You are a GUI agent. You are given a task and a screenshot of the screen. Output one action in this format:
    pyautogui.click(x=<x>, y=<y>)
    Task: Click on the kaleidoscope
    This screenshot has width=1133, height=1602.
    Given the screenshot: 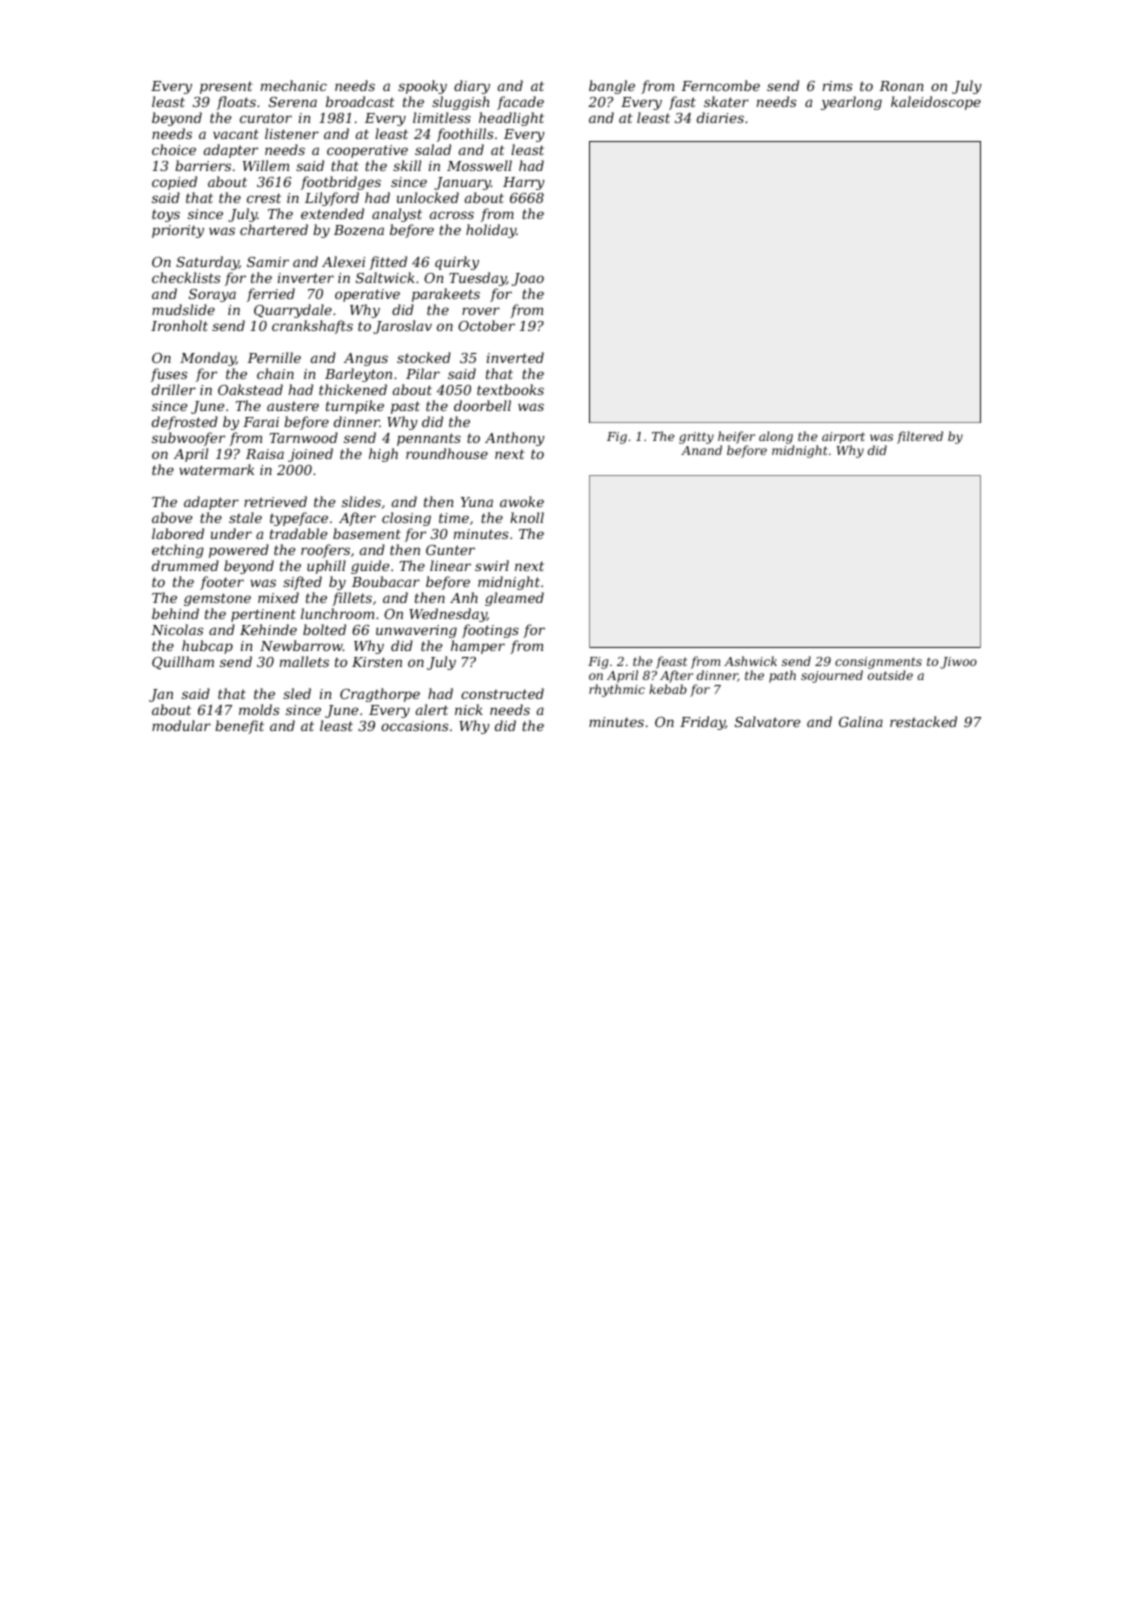 What is the action you would take?
    pyautogui.click(x=936, y=103)
